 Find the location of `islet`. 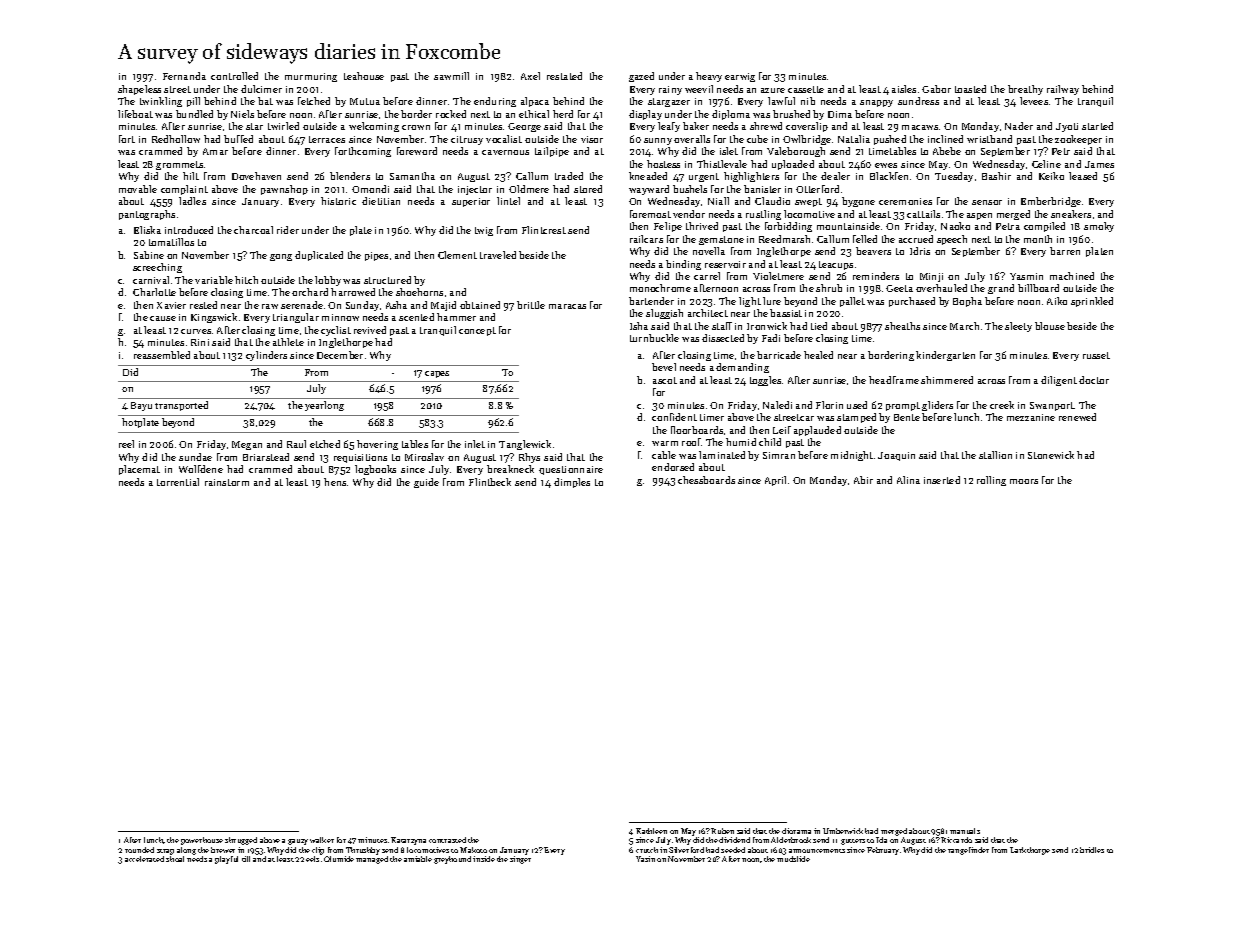

islet is located at coordinates (729, 151).
